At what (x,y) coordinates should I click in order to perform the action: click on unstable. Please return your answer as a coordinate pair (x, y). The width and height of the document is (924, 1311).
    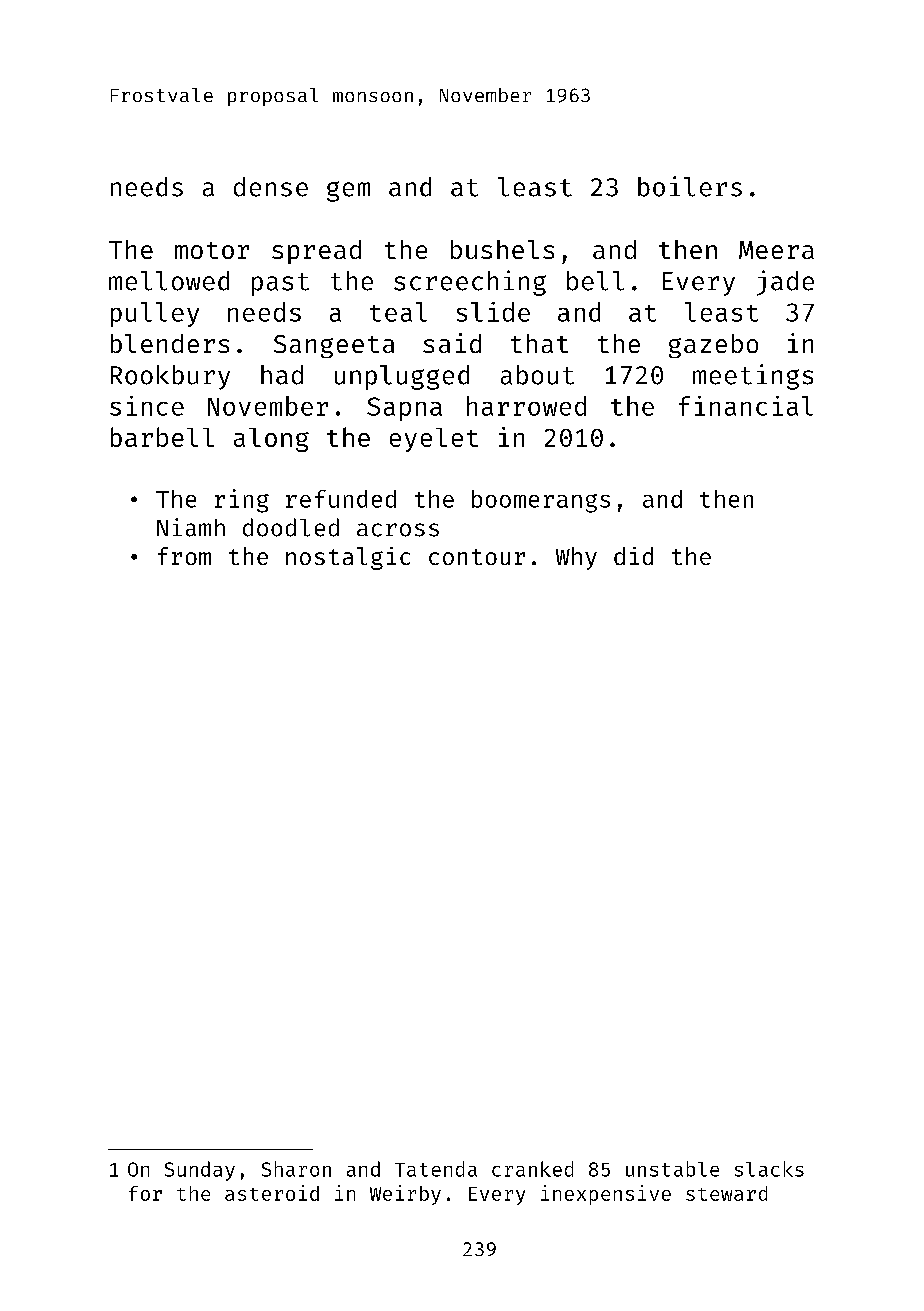
    Looking at the image, I should click on (672, 1169).
